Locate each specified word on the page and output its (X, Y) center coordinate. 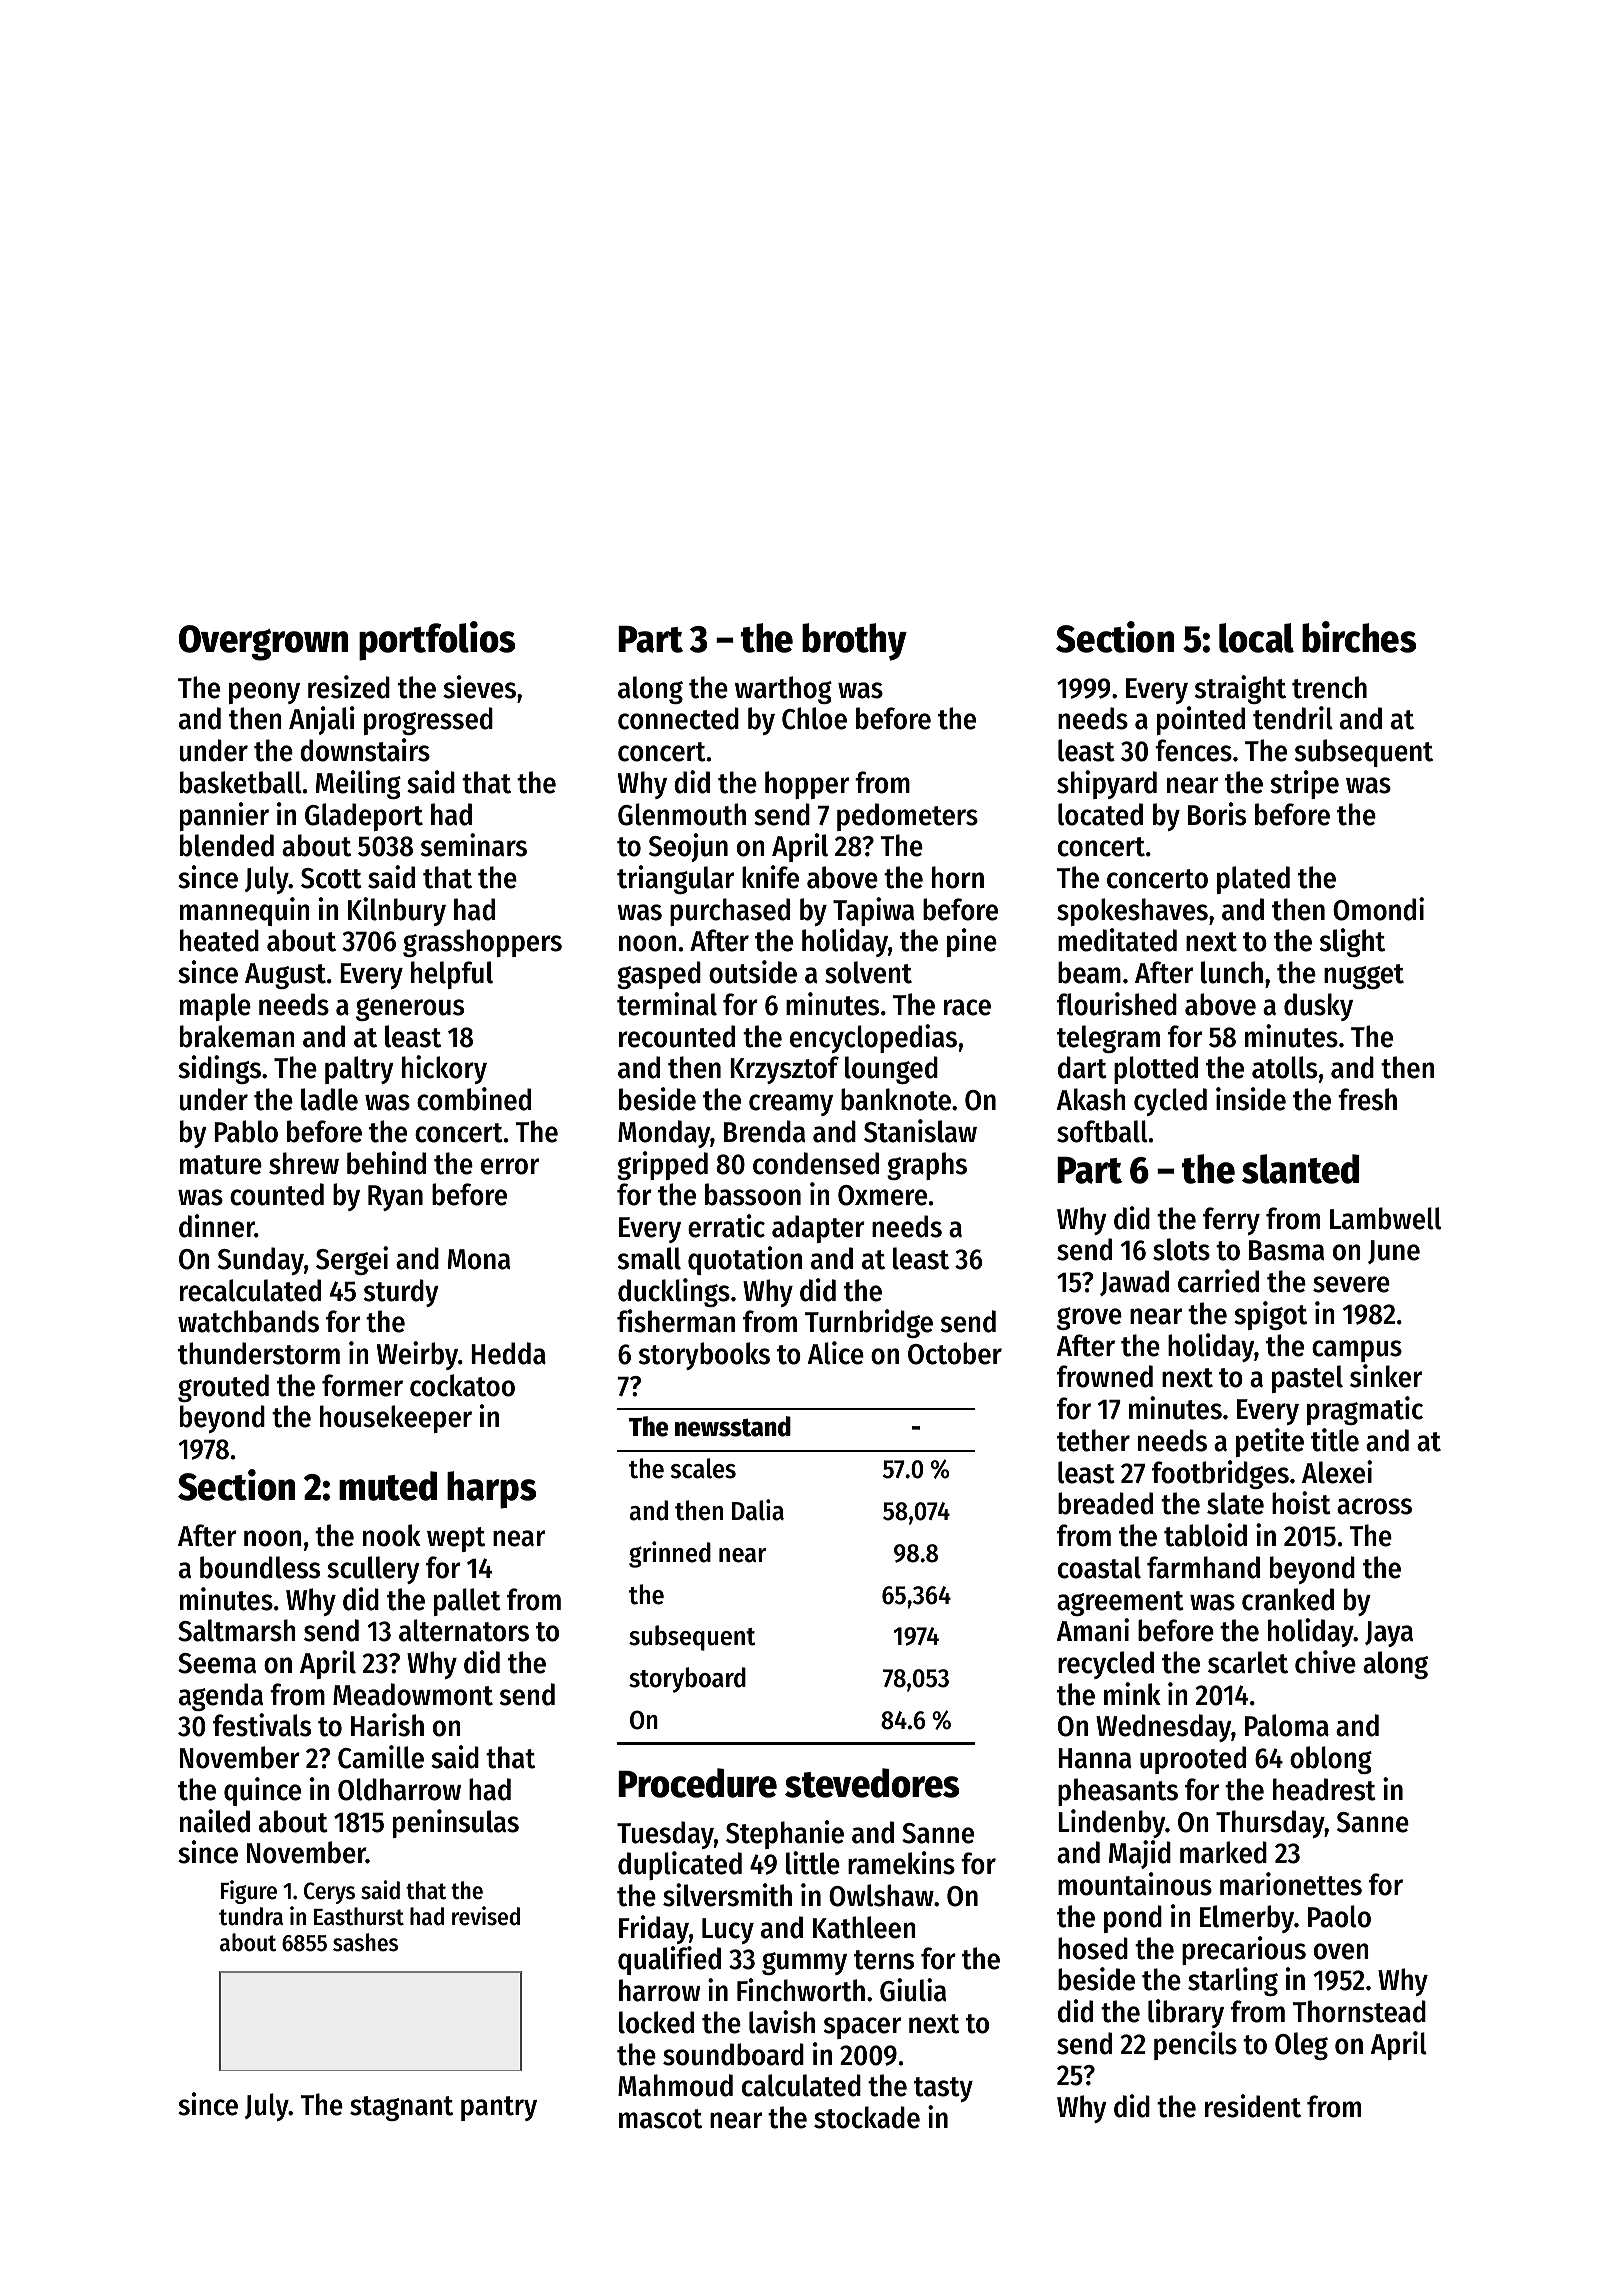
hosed (1093, 1948)
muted (388, 1486)
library (1186, 2013)
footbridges (1220, 1474)
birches (1359, 637)
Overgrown (263, 643)
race (967, 1007)
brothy (854, 642)
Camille (381, 1757)
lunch (1232, 972)
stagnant (401, 2108)
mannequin (245, 911)
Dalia (758, 1510)
